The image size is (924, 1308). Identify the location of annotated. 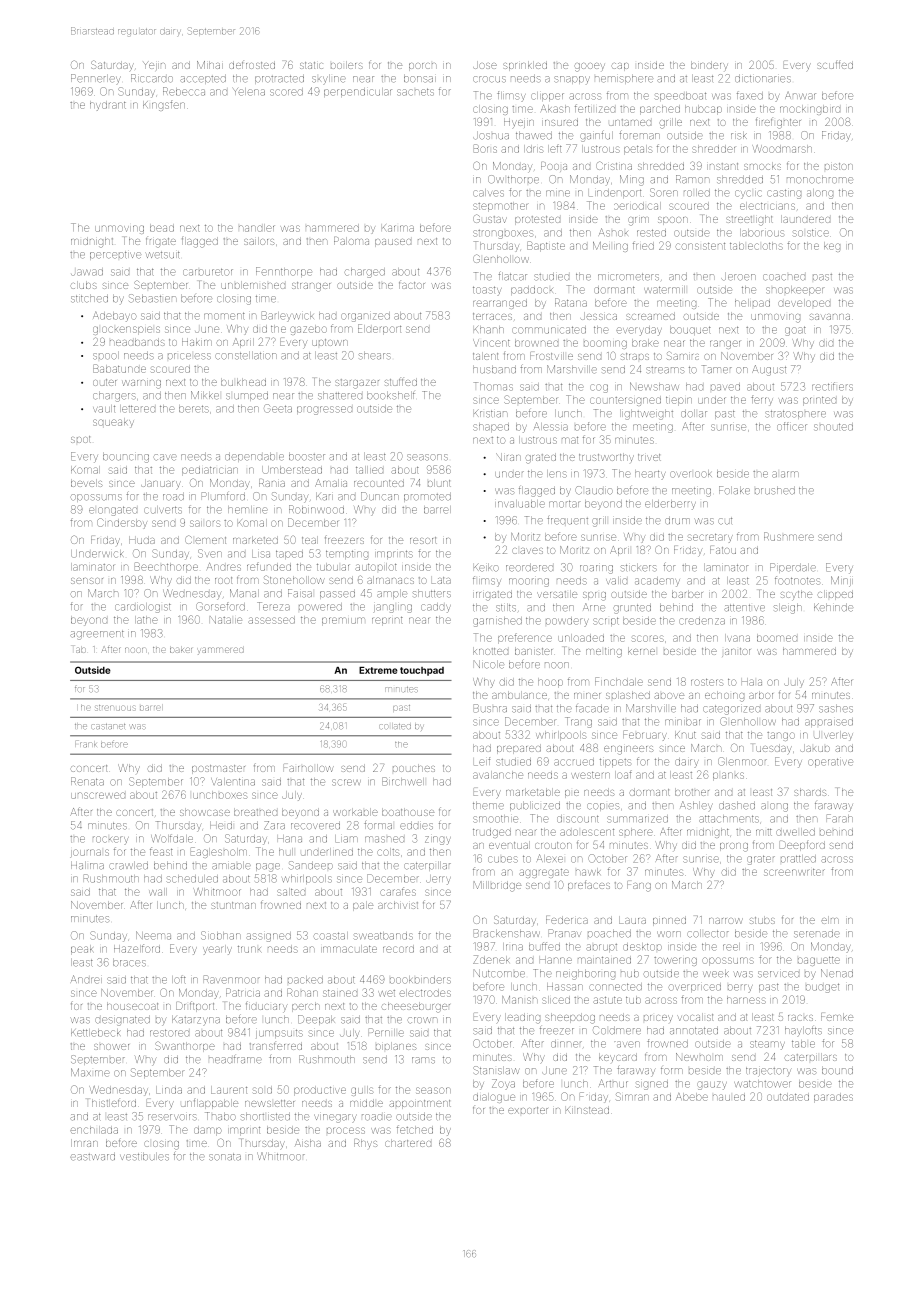
(694, 1031).
